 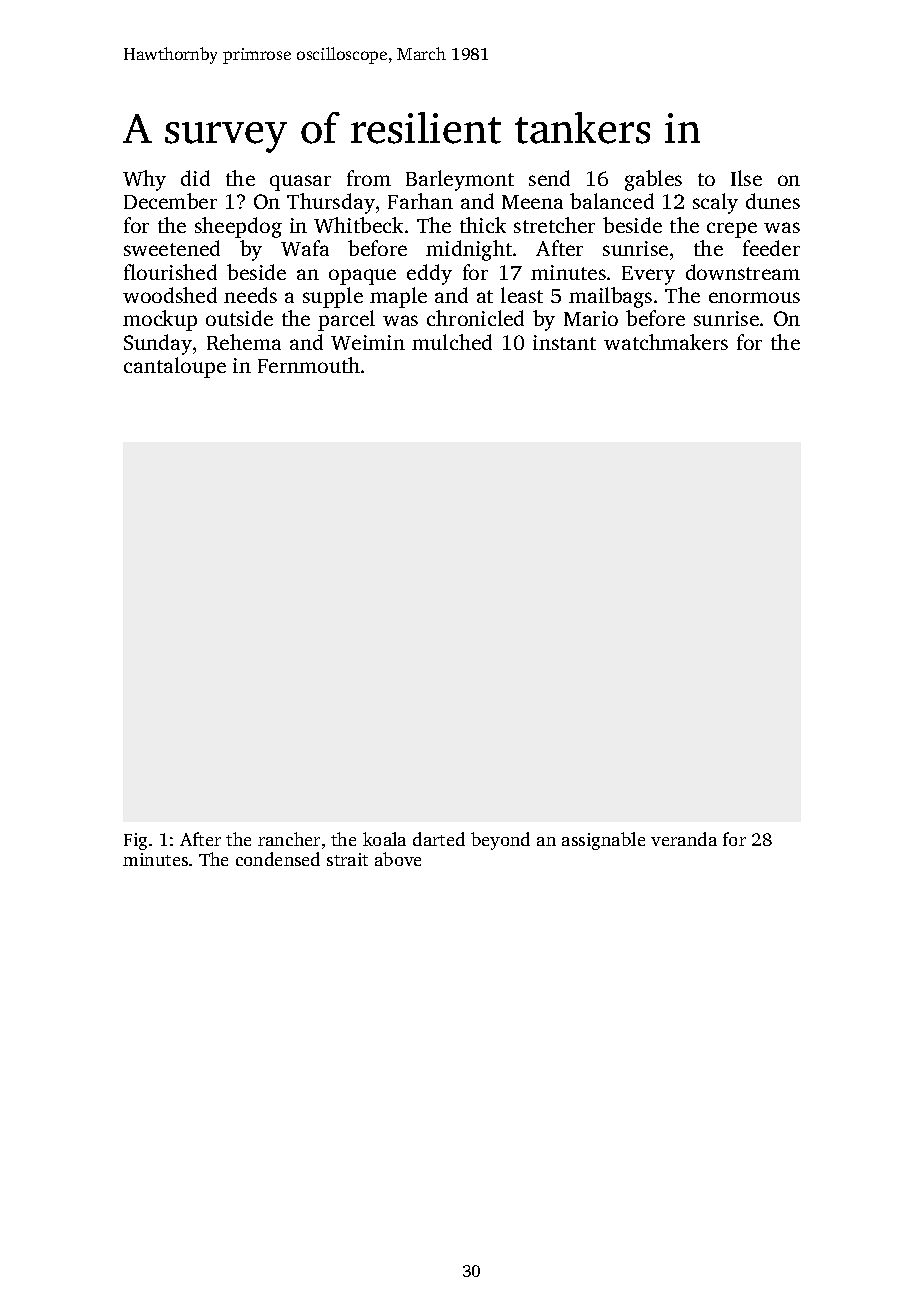 I want to click on condensed, so click(x=278, y=859).
